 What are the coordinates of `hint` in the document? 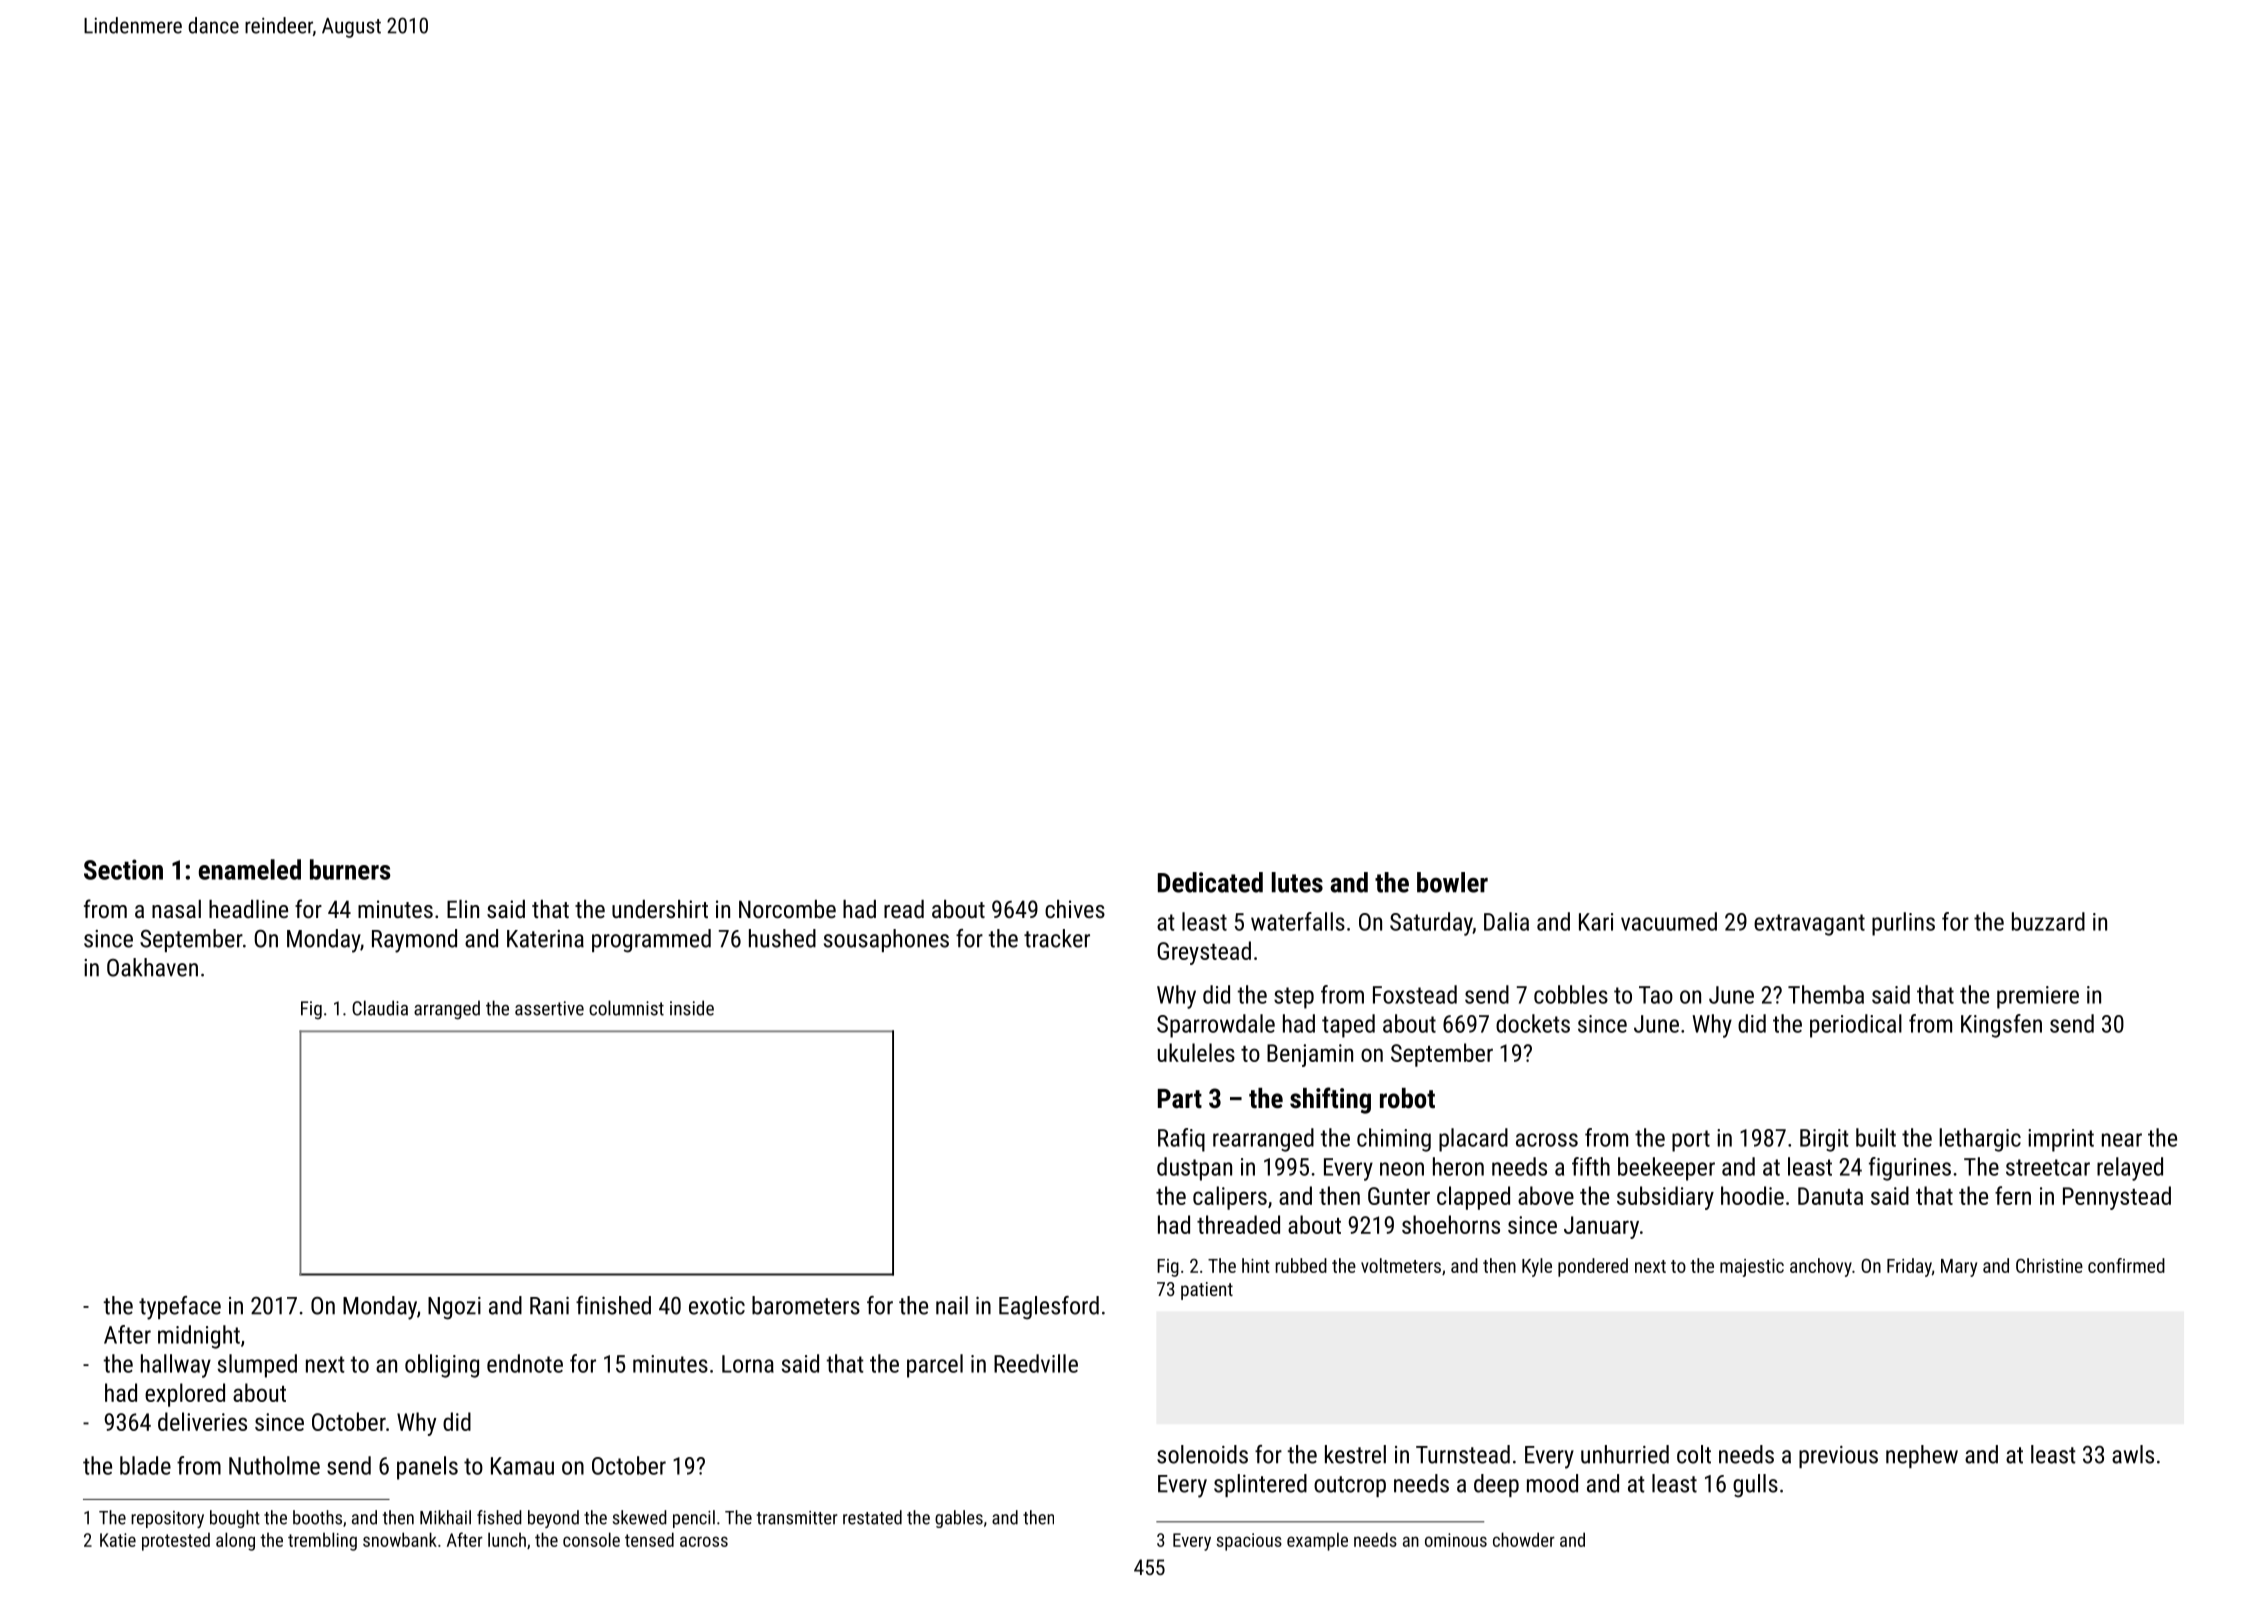 It's located at (1255, 1265).
